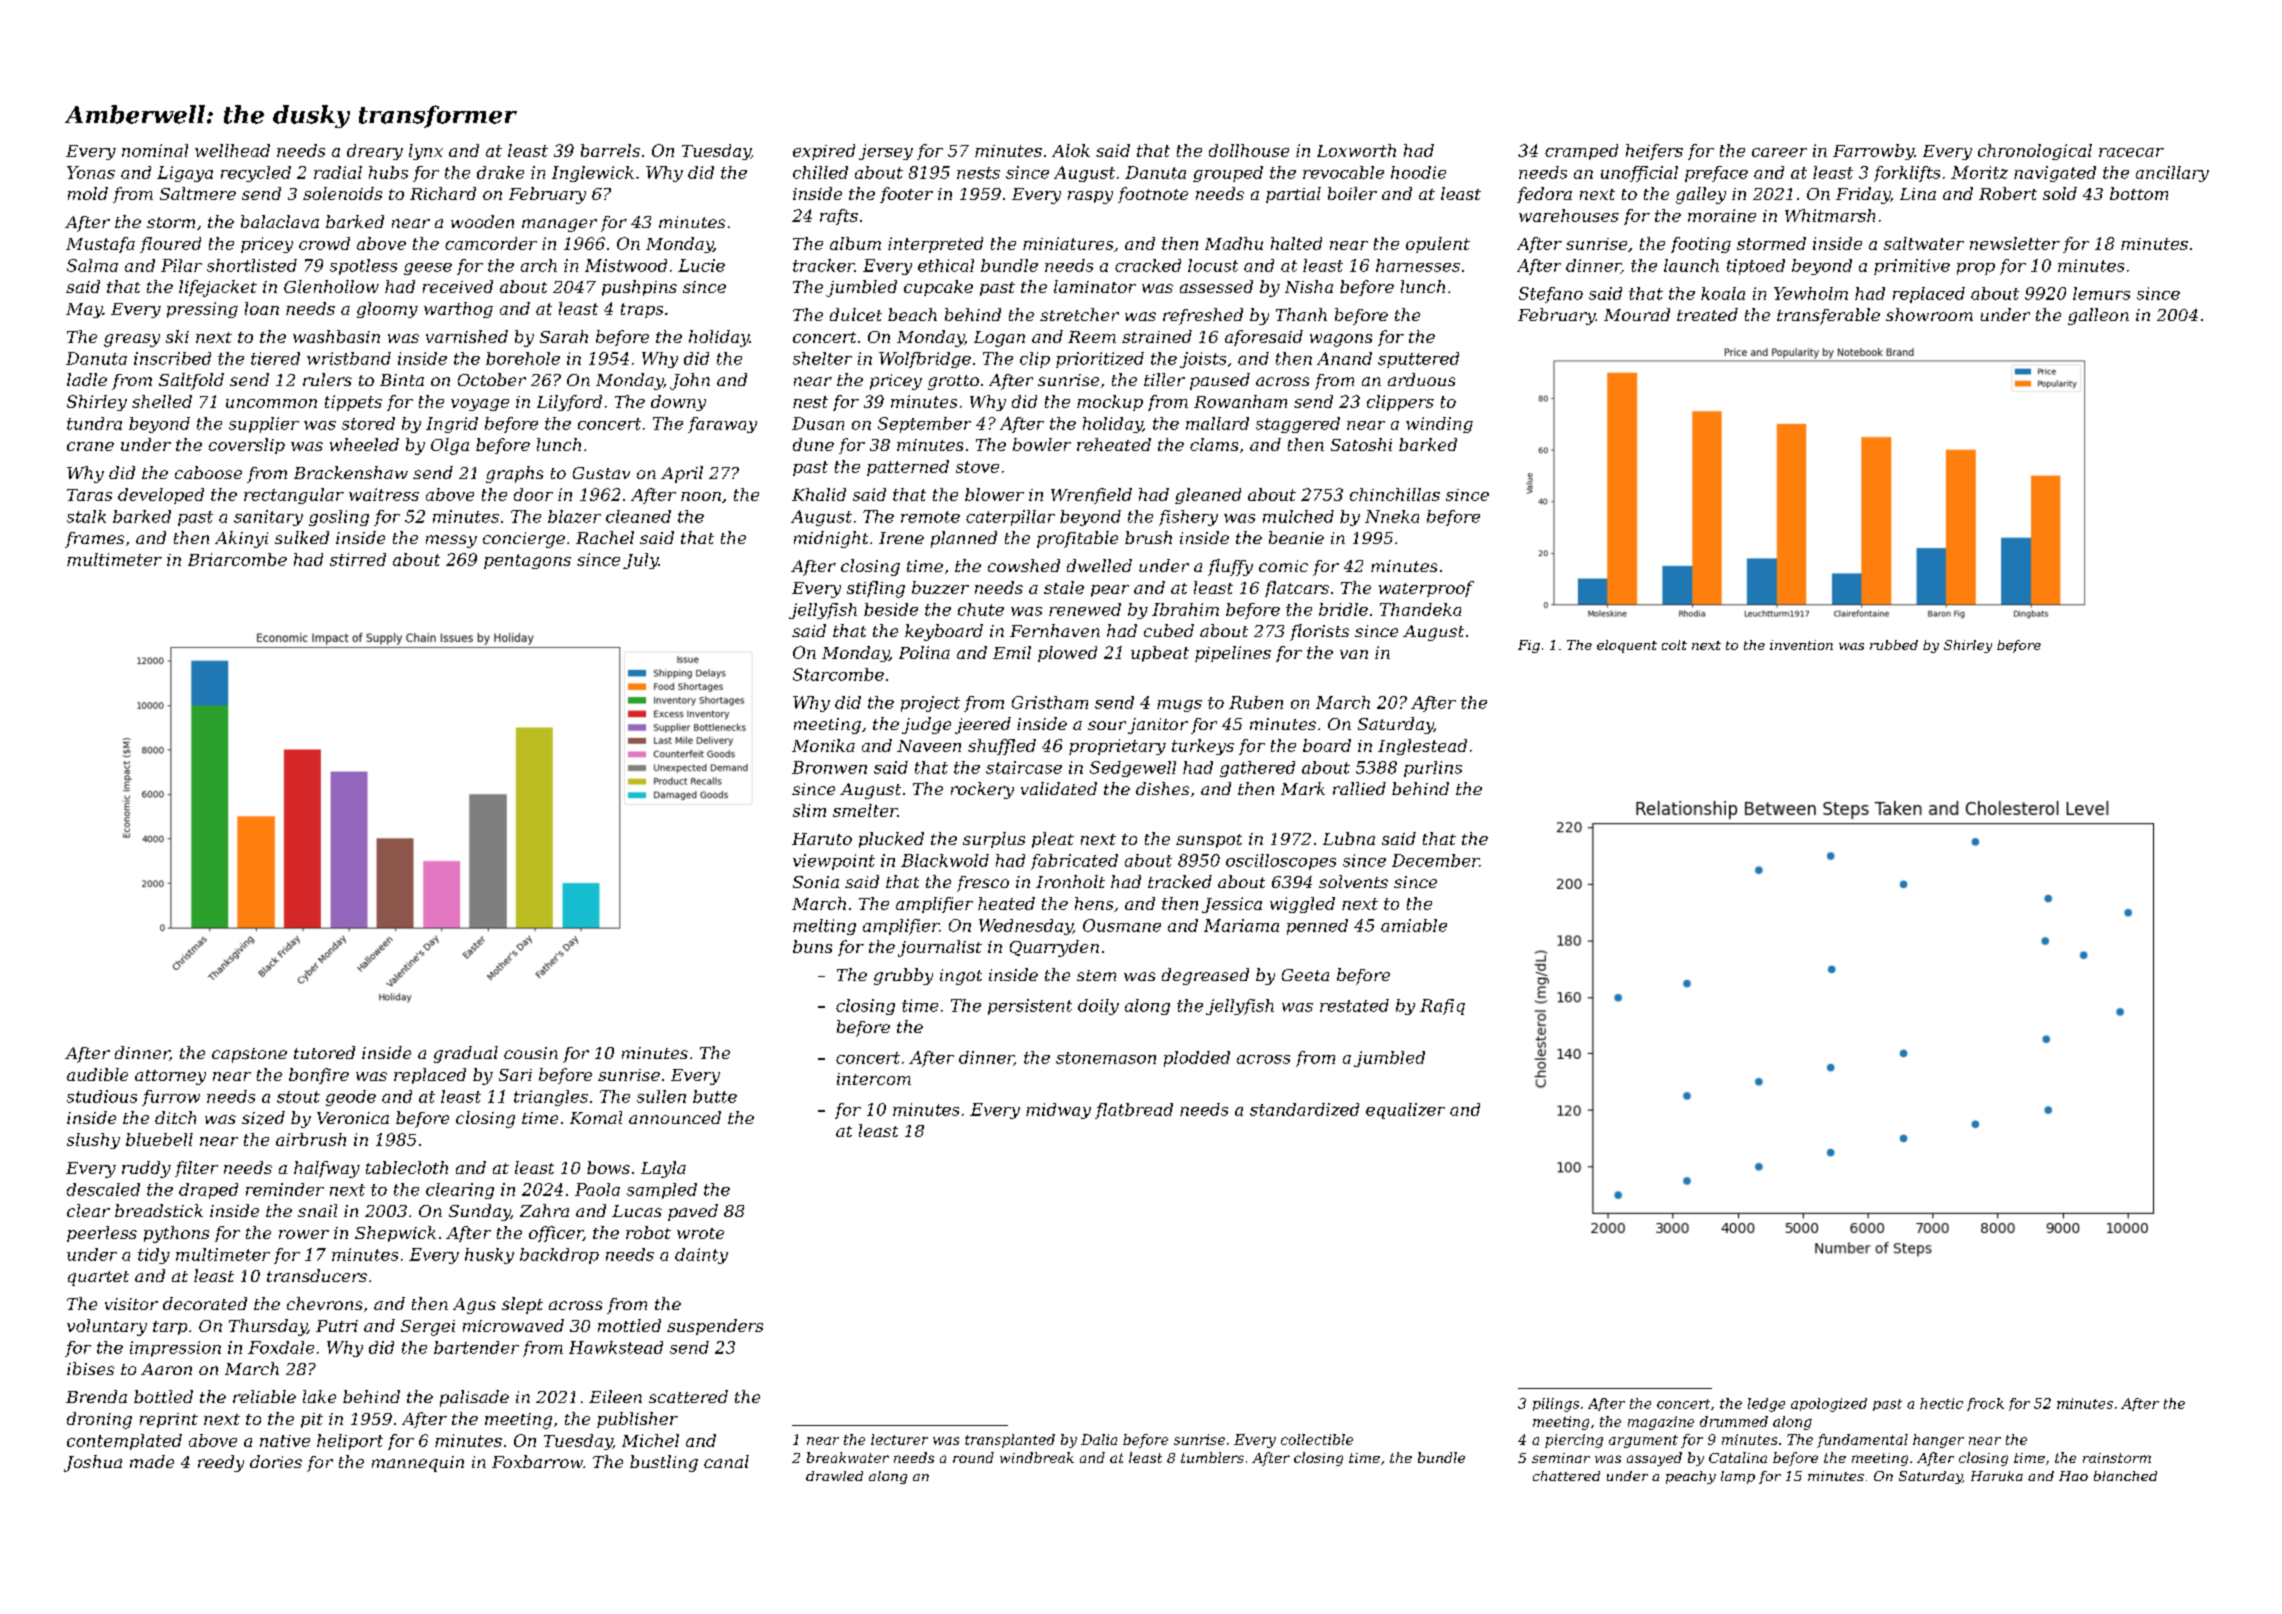 This document has height=1614, width=2282. Describe the element at coordinates (701, 496) in the document. I see `noon` at that location.
